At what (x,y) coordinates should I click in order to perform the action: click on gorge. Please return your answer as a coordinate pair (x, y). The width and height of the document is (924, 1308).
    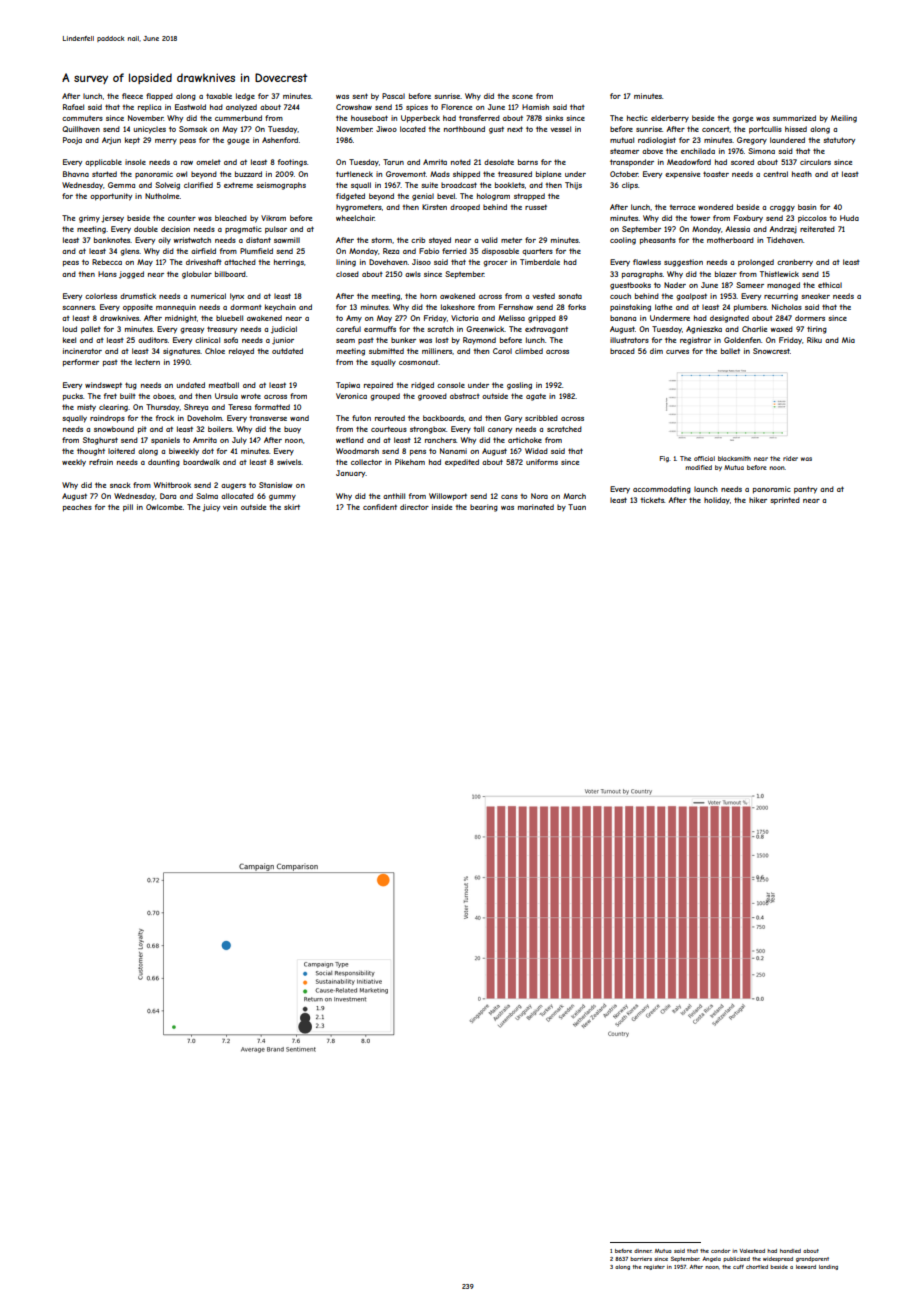
    Looking at the image, I should click on (742, 120).
